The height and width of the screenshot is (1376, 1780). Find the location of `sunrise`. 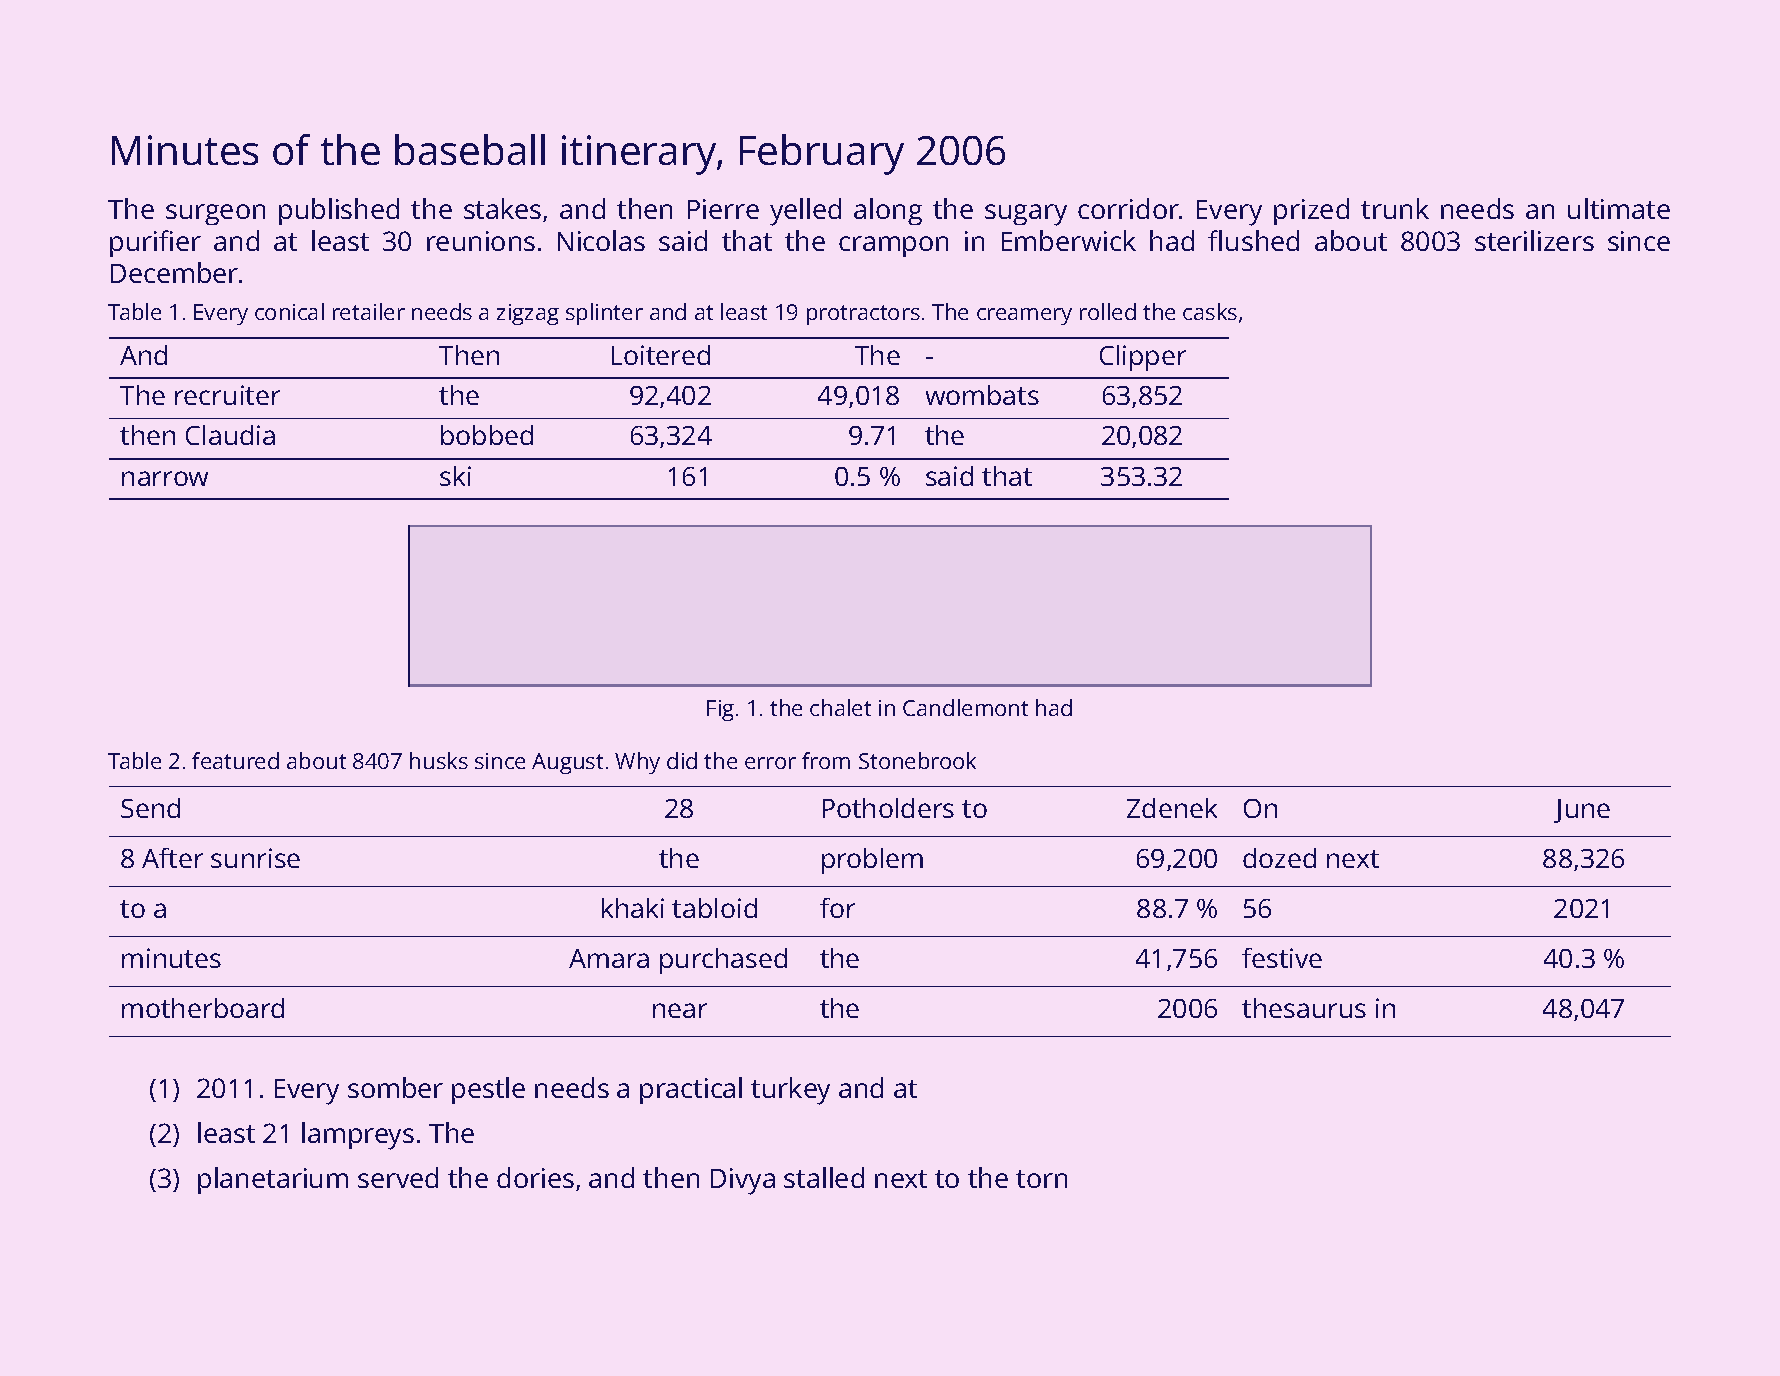

sunrise is located at coordinates (255, 858).
